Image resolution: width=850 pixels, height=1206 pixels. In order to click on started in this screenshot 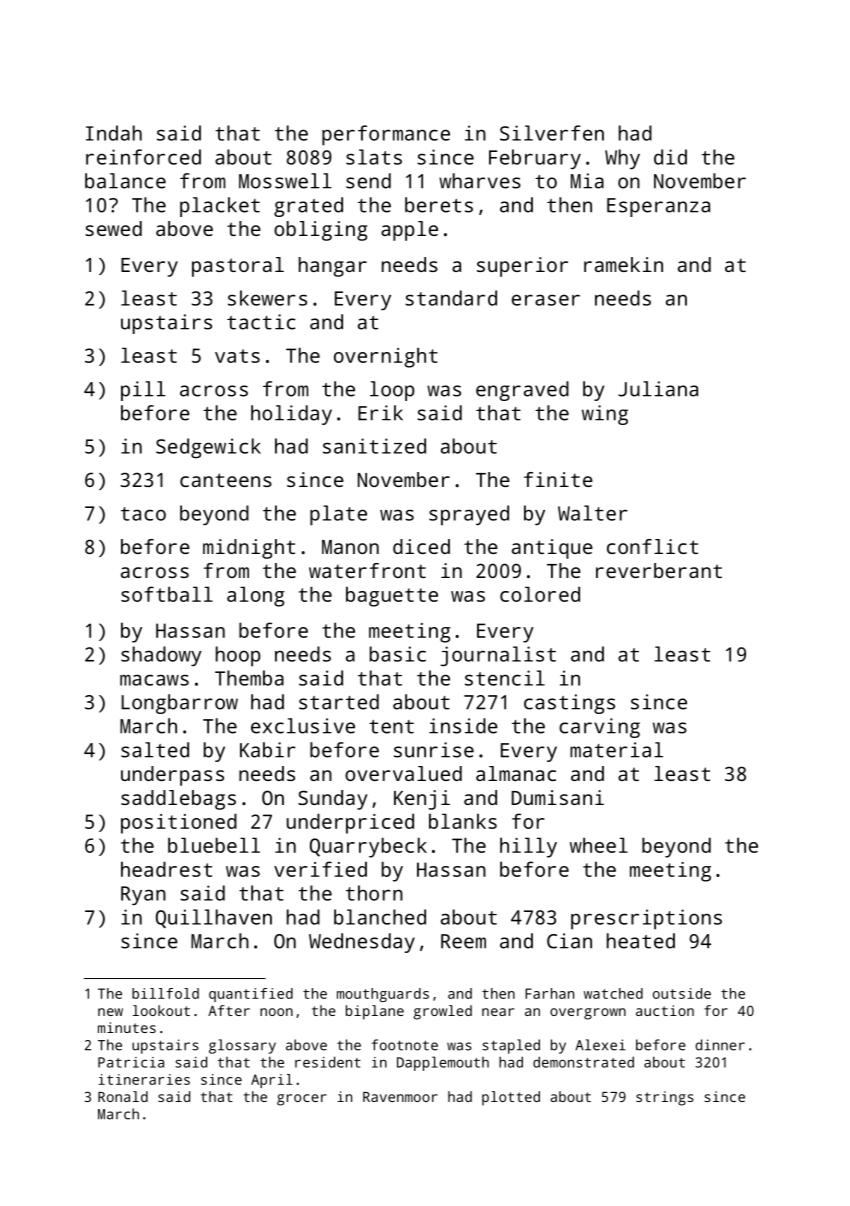, I will do `click(339, 702)`.
